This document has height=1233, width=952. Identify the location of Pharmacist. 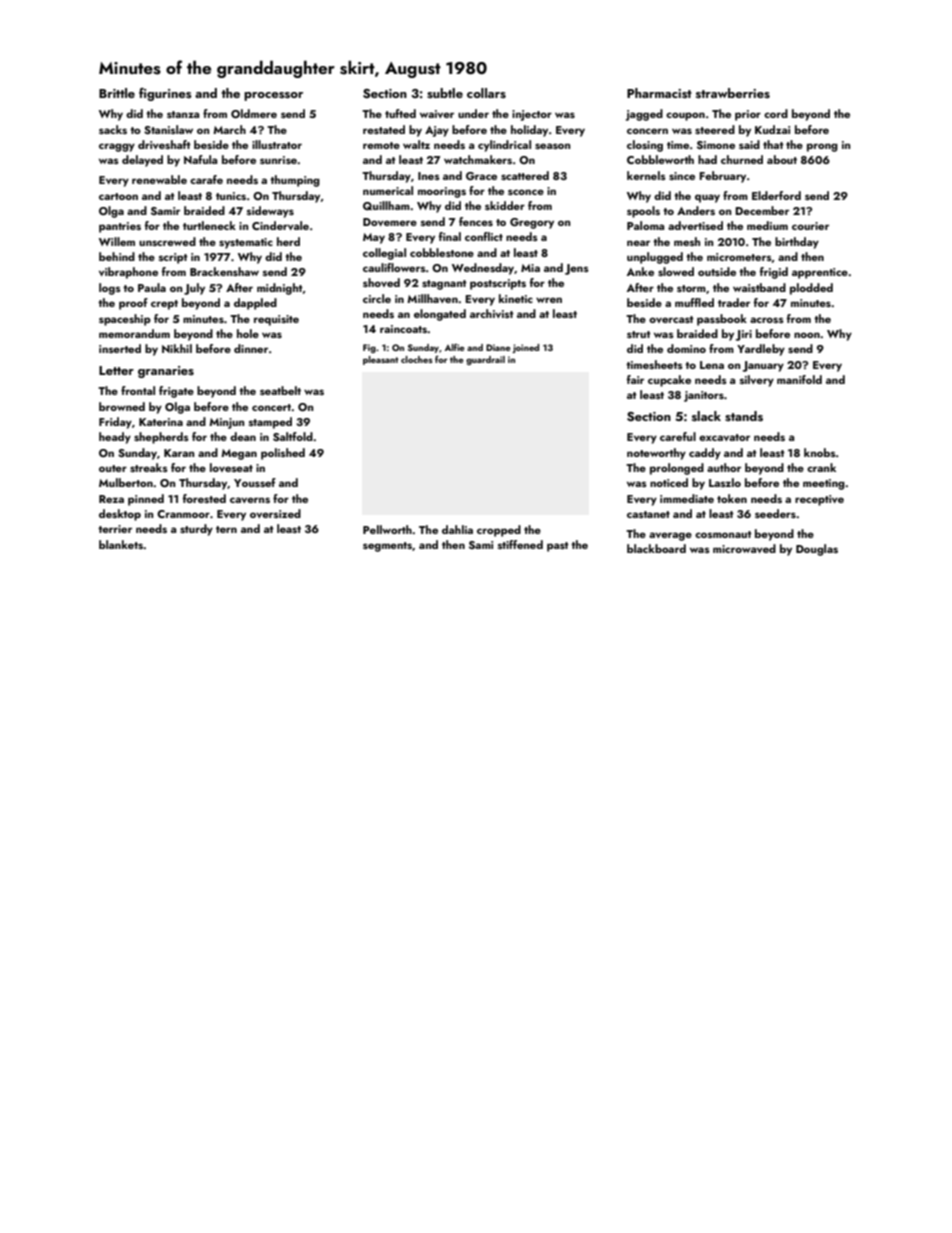
(659, 93).
